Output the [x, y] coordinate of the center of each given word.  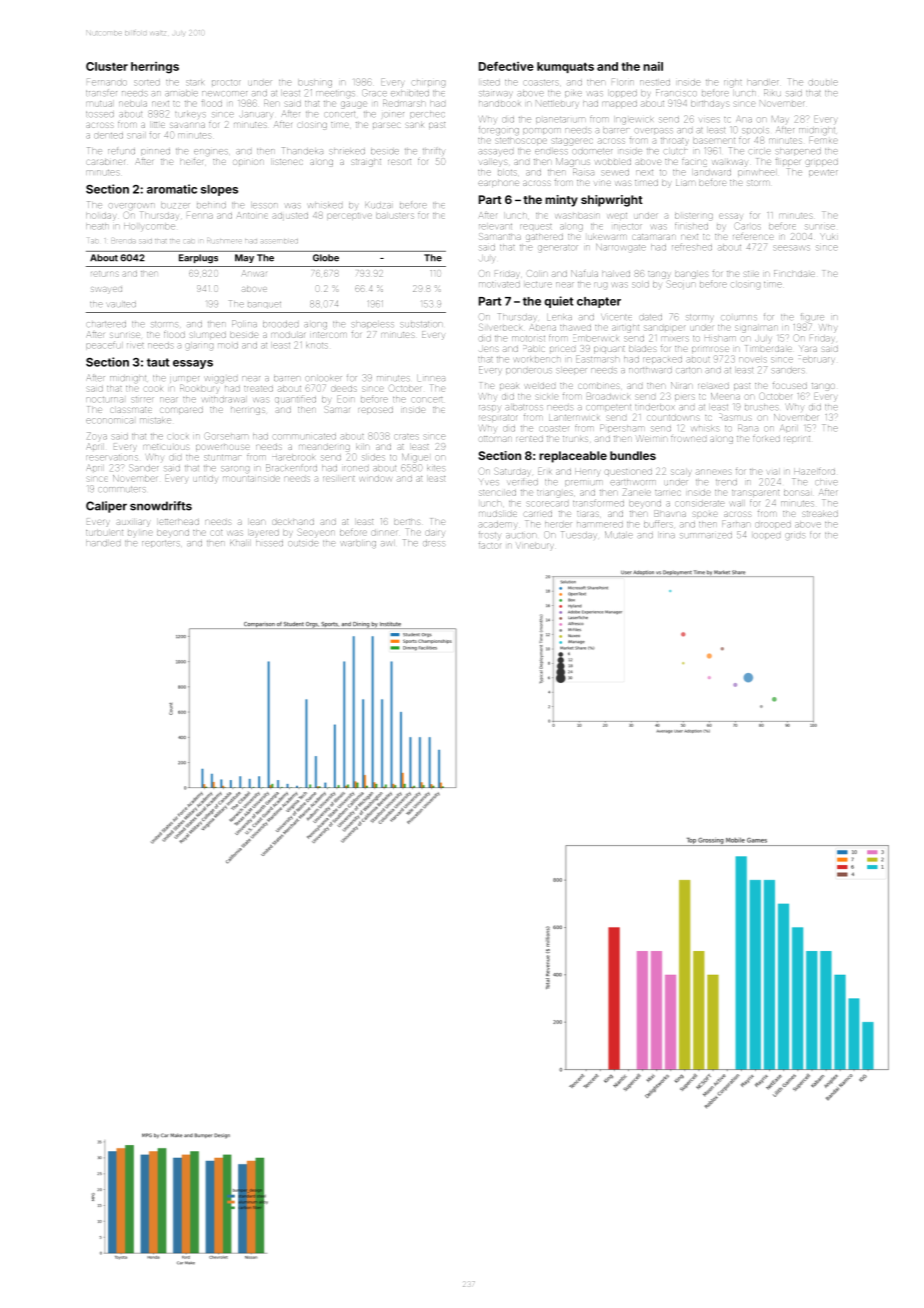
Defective [506, 66]
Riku [772, 92]
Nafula [584, 273]
